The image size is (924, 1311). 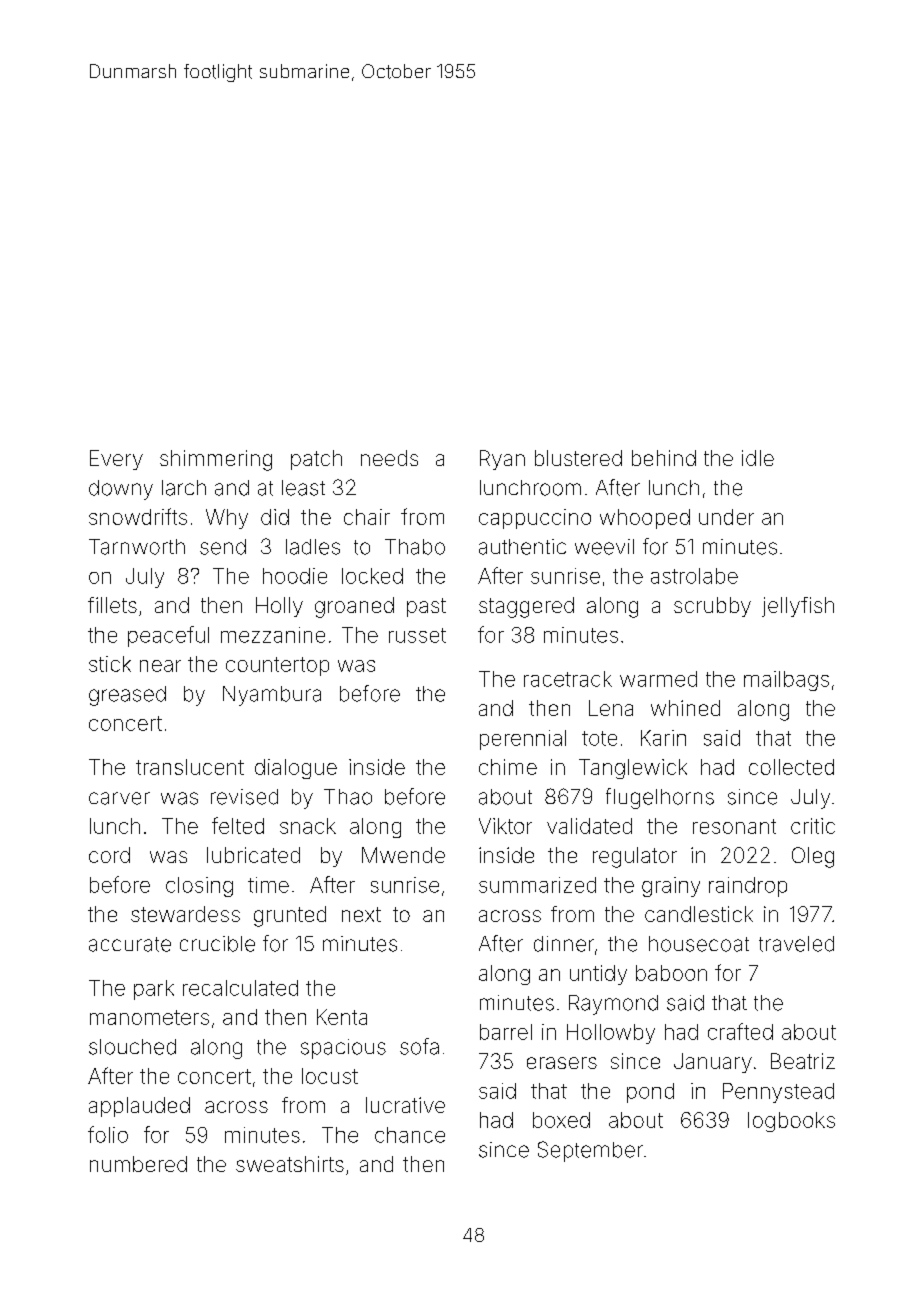 What do you see at coordinates (216, 460) in the document?
I see `shimmering` at bounding box center [216, 460].
